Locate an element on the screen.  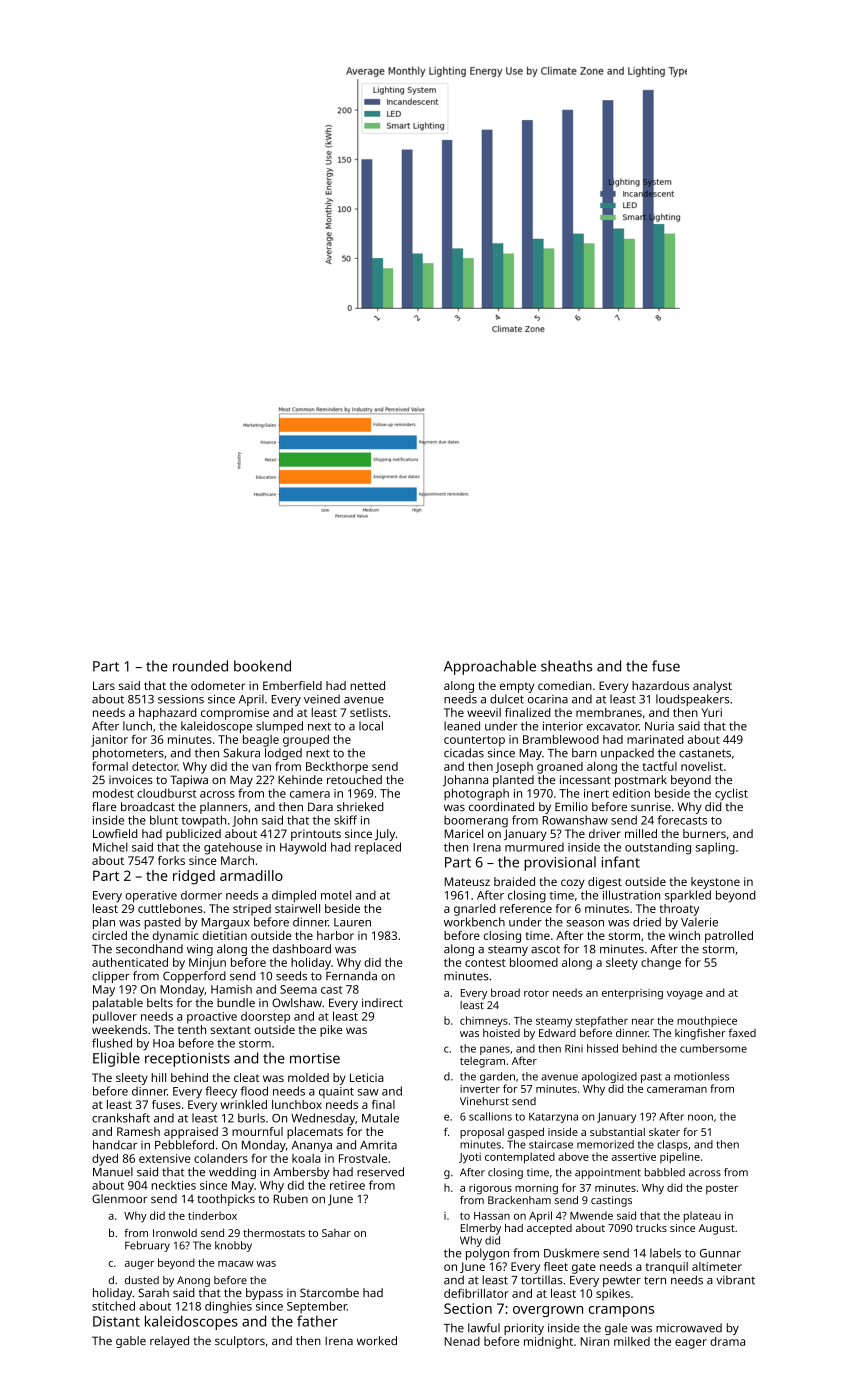
ridged is located at coordinates (194, 877).
